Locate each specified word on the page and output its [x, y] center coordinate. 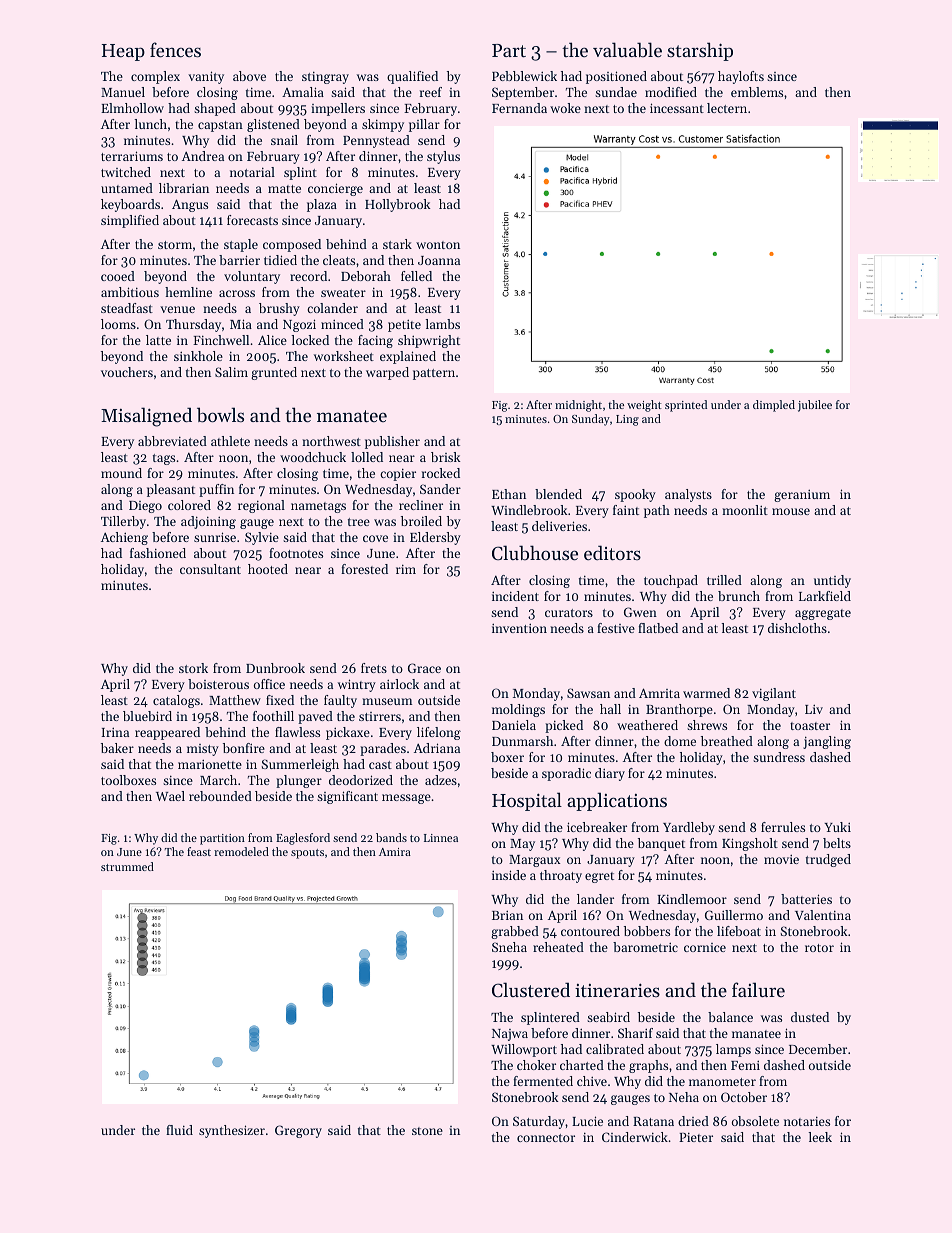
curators [569, 613]
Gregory [298, 1131]
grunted [274, 373]
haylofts [741, 77]
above [249, 76]
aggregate [823, 614]
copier [398, 474]
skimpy [383, 125]
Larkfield [825, 596]
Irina [115, 732]
